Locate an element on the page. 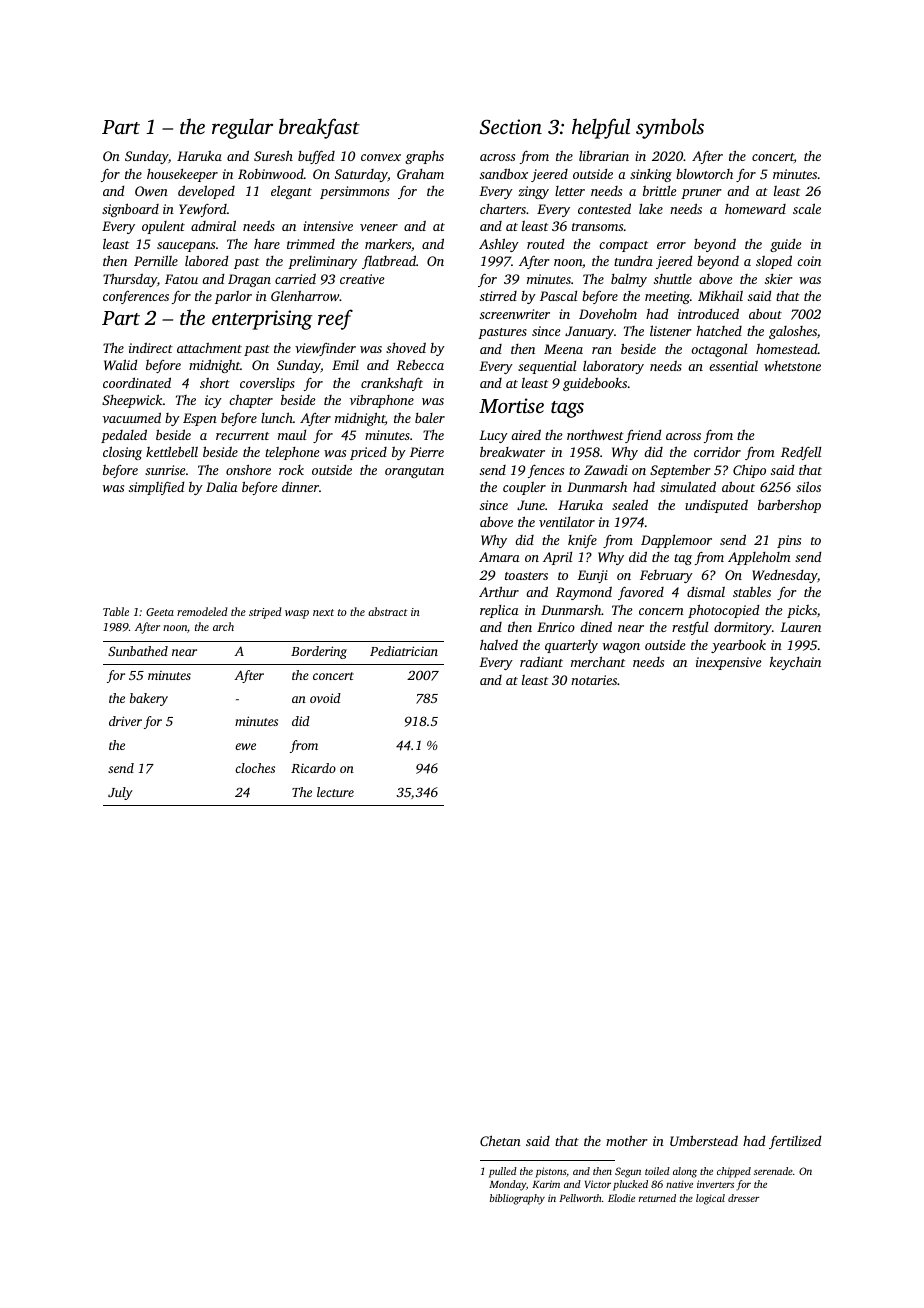 The image size is (924, 1308). Redfell is located at coordinates (801, 453).
